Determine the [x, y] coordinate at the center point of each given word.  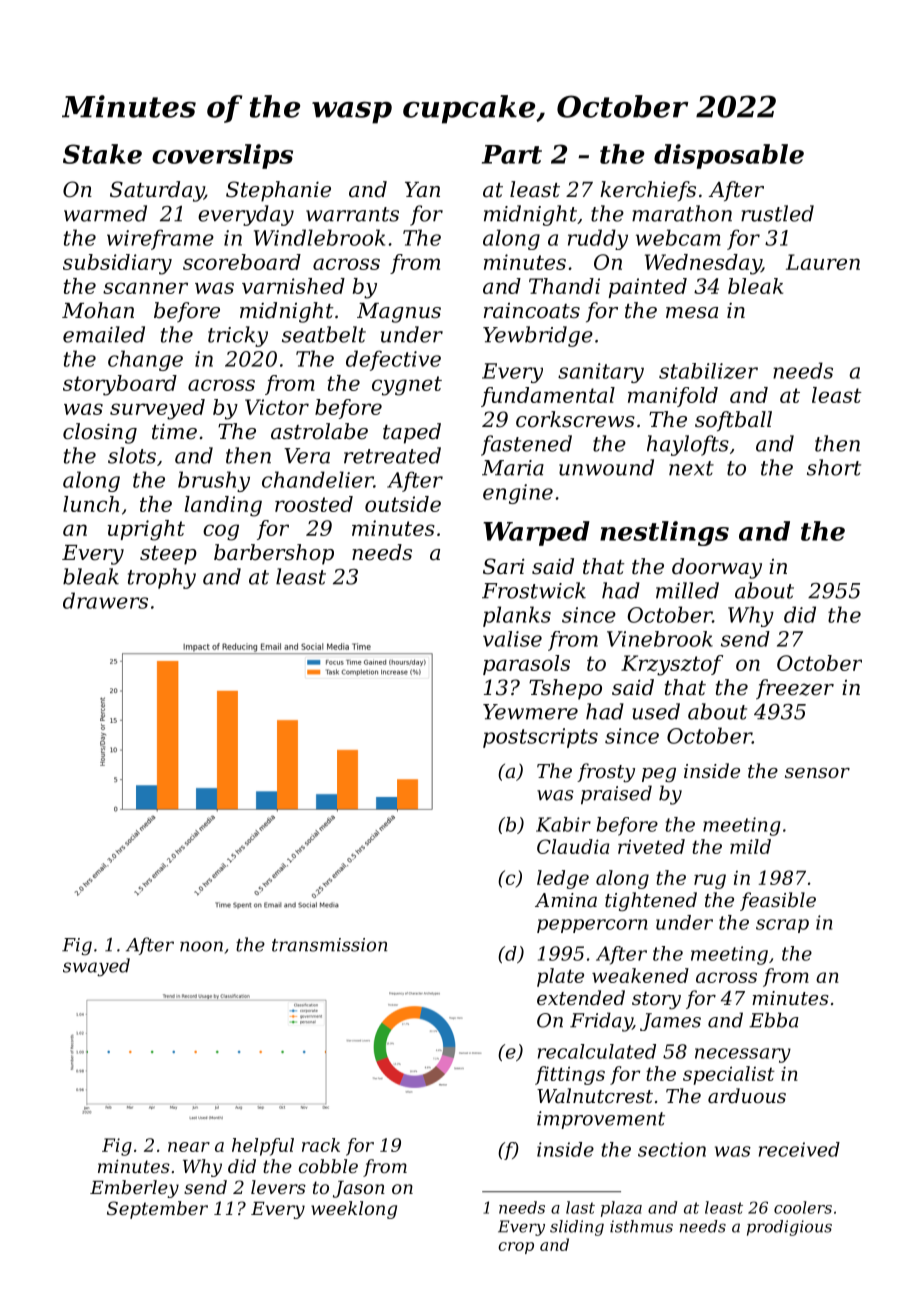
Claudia [573, 846]
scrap [782, 926]
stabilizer [708, 371]
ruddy [598, 239]
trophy [162, 578]
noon [201, 946]
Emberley [134, 1189]
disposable [729, 156]
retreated [392, 455]
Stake [102, 154]
